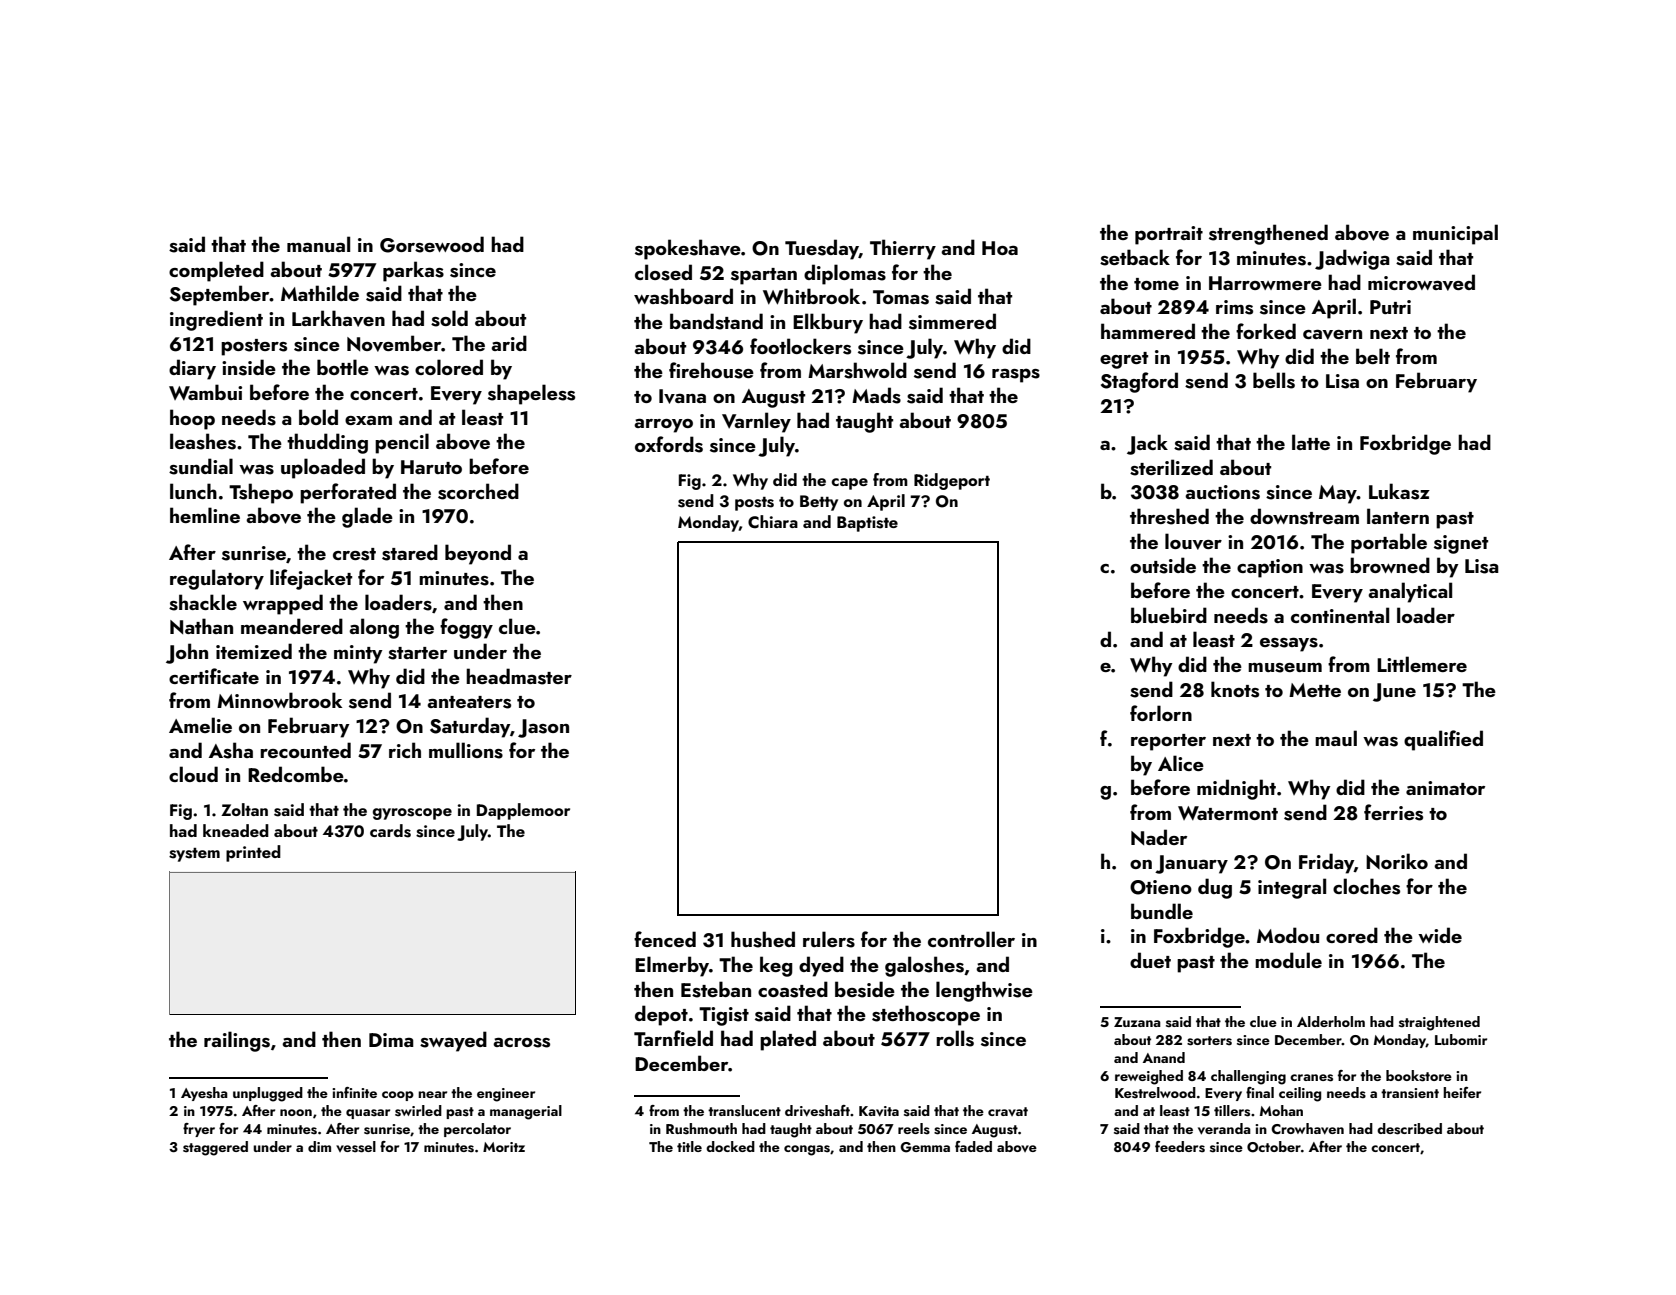 The height and width of the document is (1295, 1676). I want to click on Modou, so click(1288, 935).
